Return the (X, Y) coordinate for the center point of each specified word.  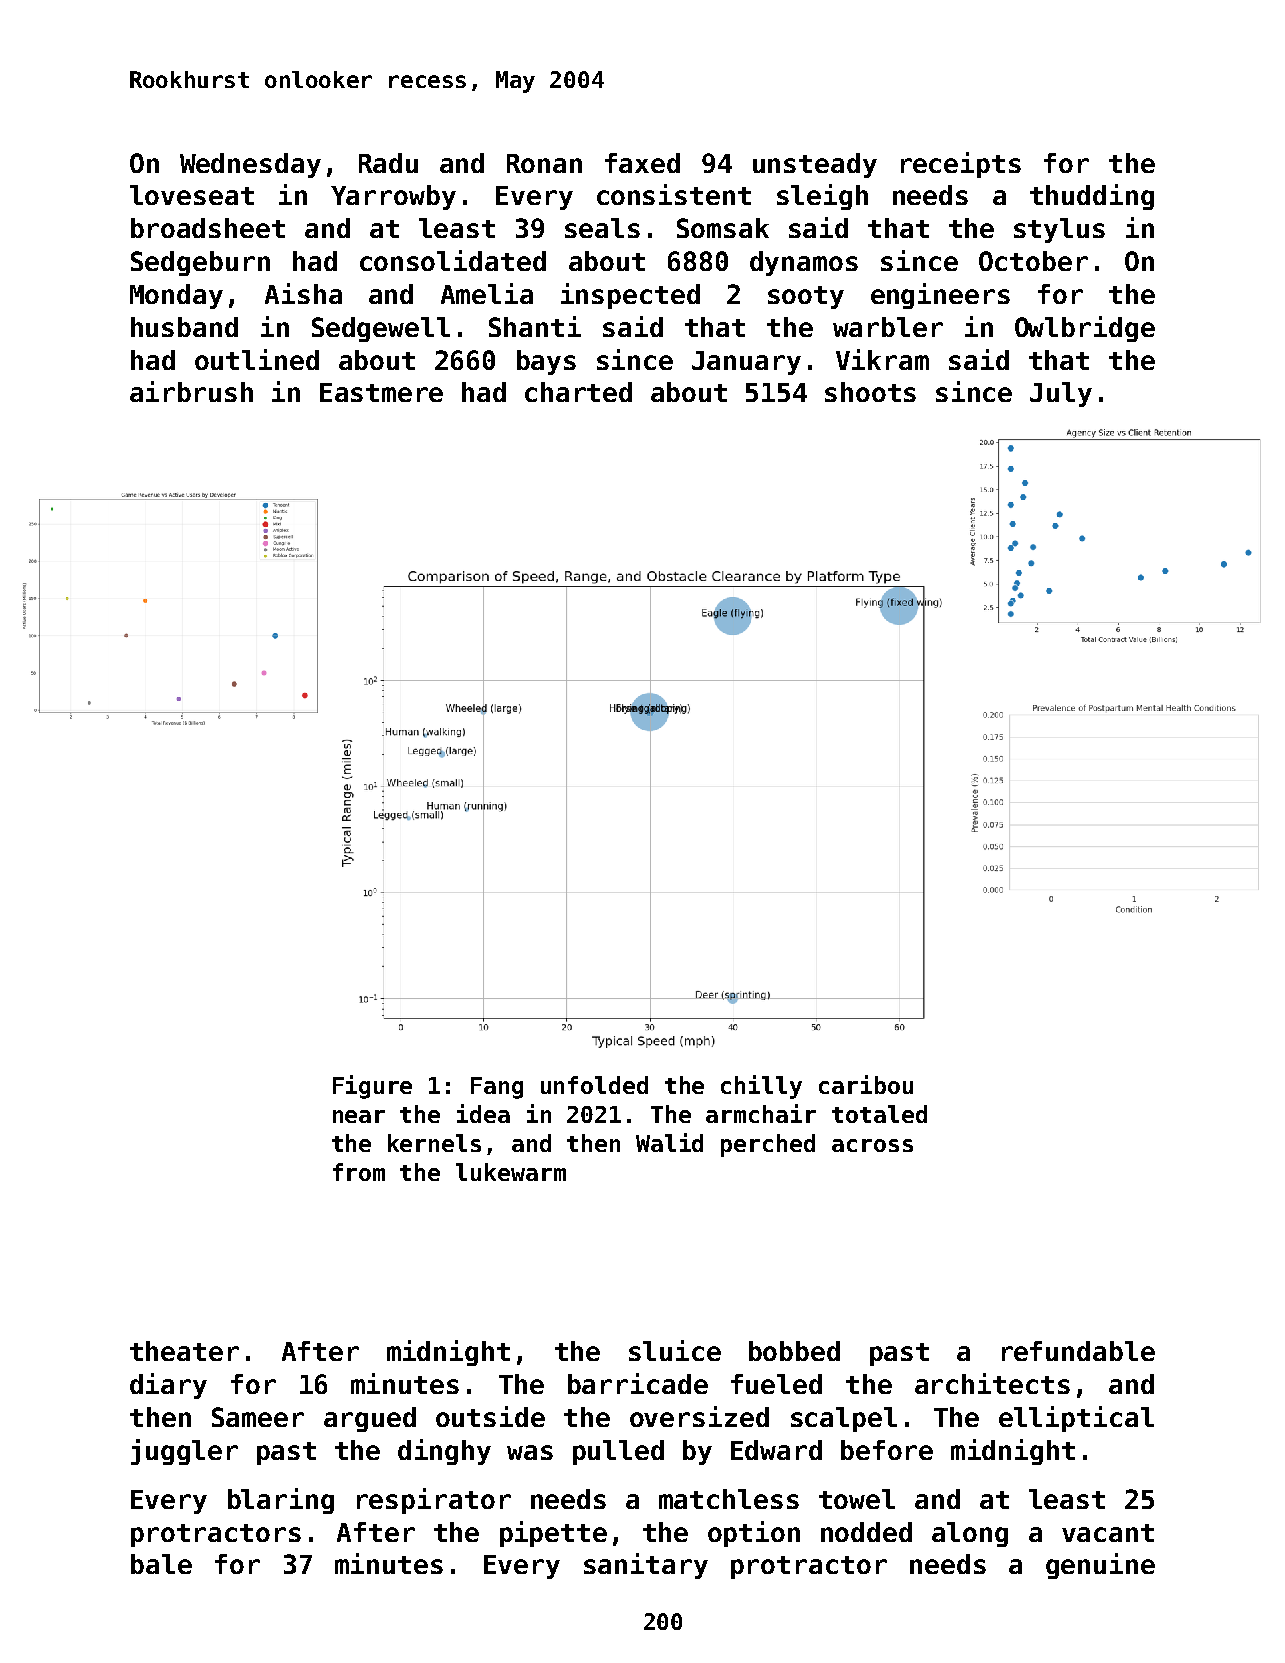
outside (490, 1416)
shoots (870, 392)
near (359, 1116)
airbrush (191, 391)
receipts (961, 165)
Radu (388, 163)
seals (602, 228)
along (970, 1534)
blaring (281, 1501)
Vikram (882, 359)
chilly (761, 1087)
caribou (866, 1084)
